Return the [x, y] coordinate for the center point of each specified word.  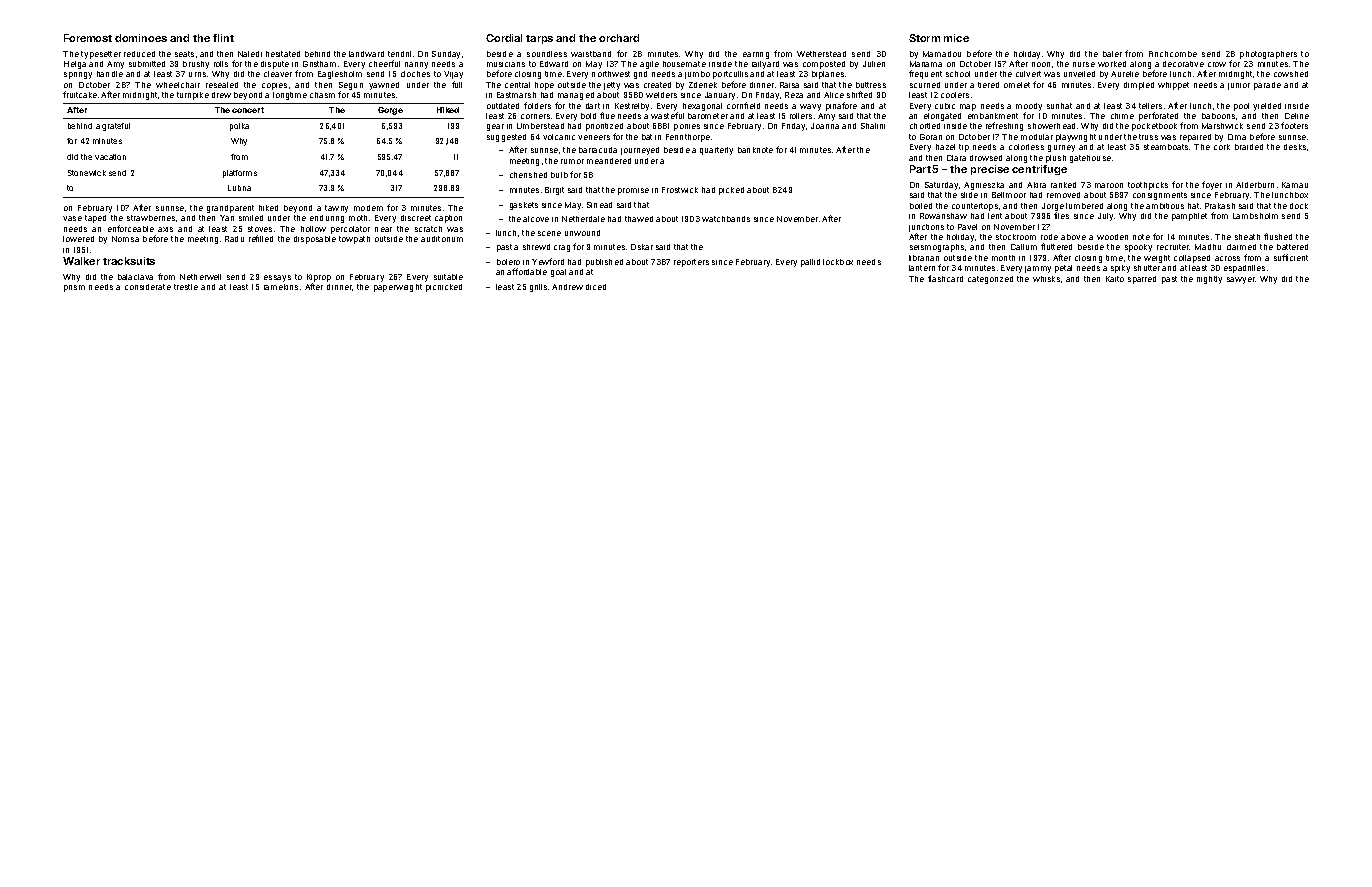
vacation [110, 157]
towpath [354, 240]
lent [995, 216]
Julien [874, 64]
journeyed [640, 151]
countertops [975, 207]
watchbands [726, 219]
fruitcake [80, 94]
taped [95, 219]
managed [576, 96]
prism [74, 288]
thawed [639, 219]
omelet [1017, 85]
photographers [1268, 55]
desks [1295, 147]
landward [366, 54]
